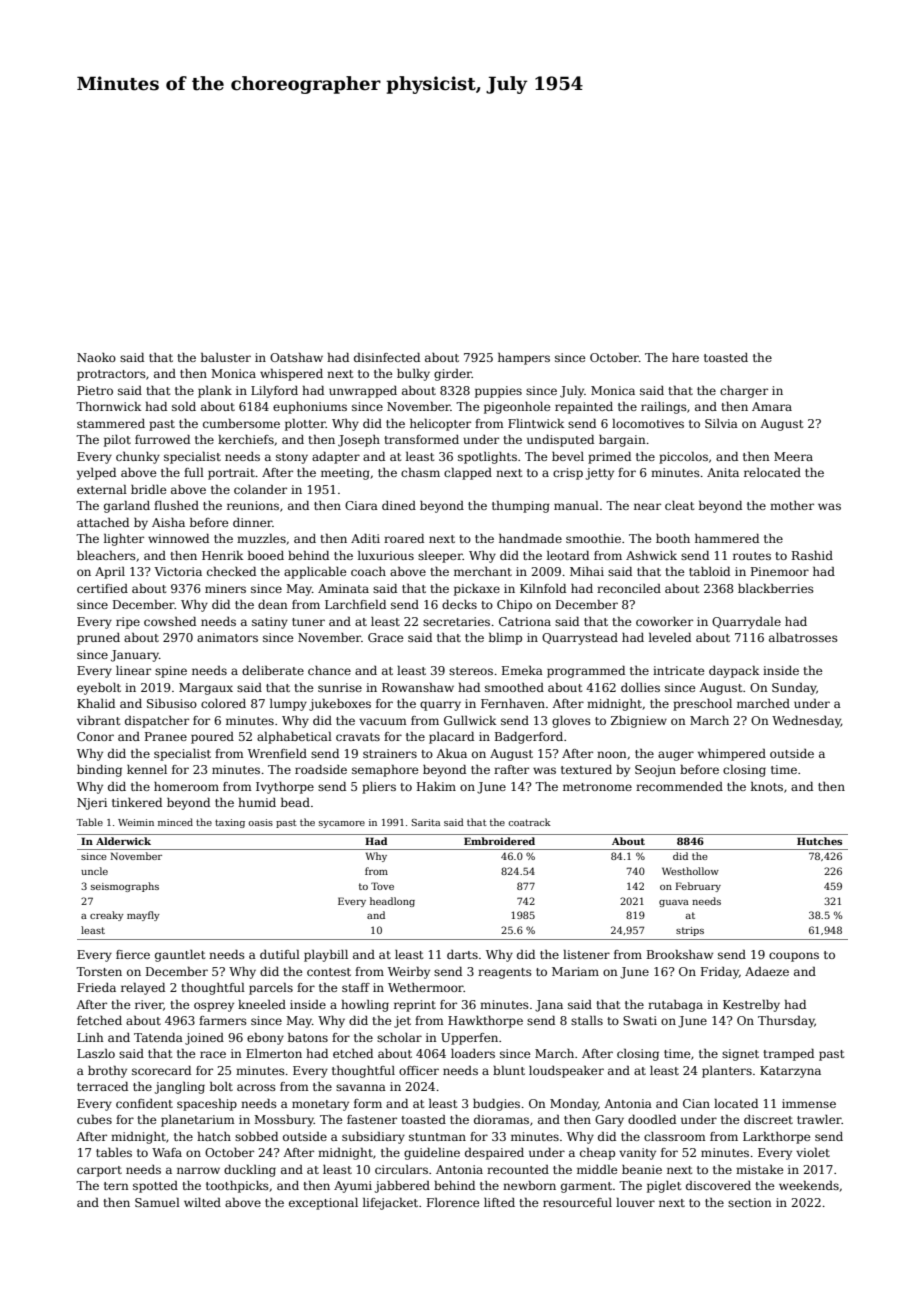  Describe the element at coordinates (803, 637) in the screenshot. I see `albatrosses` at that location.
